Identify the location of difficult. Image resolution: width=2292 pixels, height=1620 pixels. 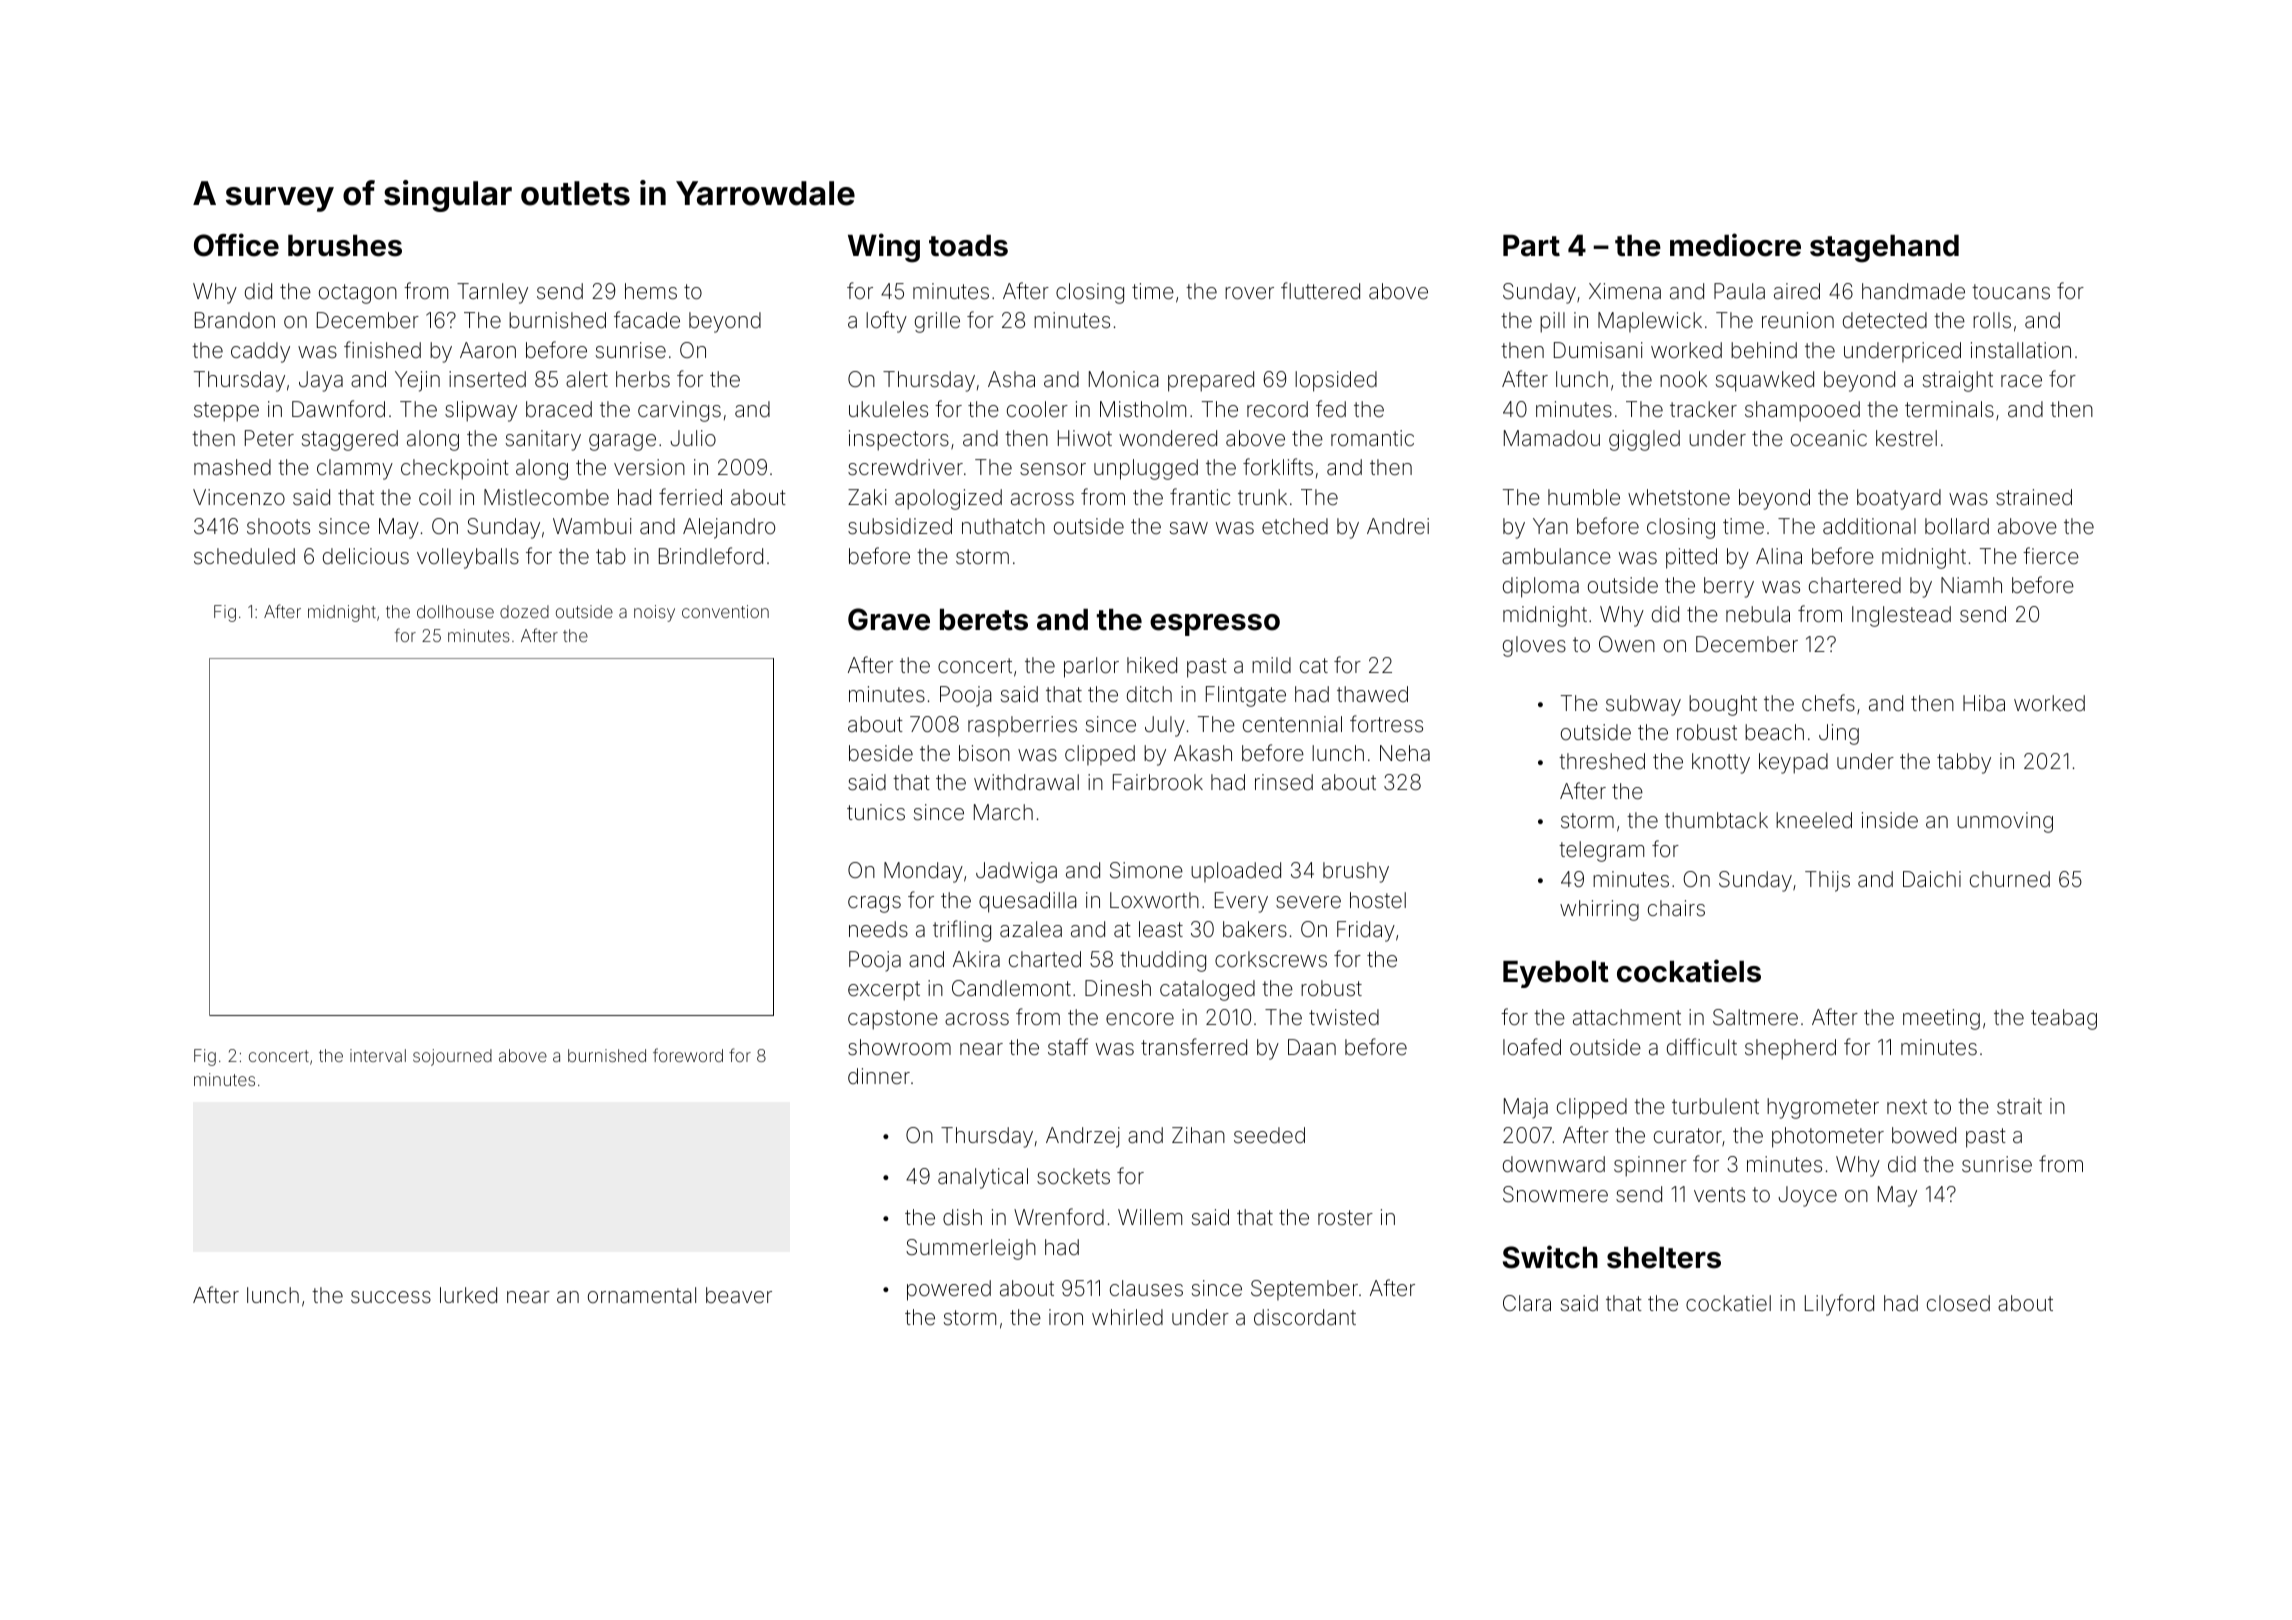
(1702, 1047).
